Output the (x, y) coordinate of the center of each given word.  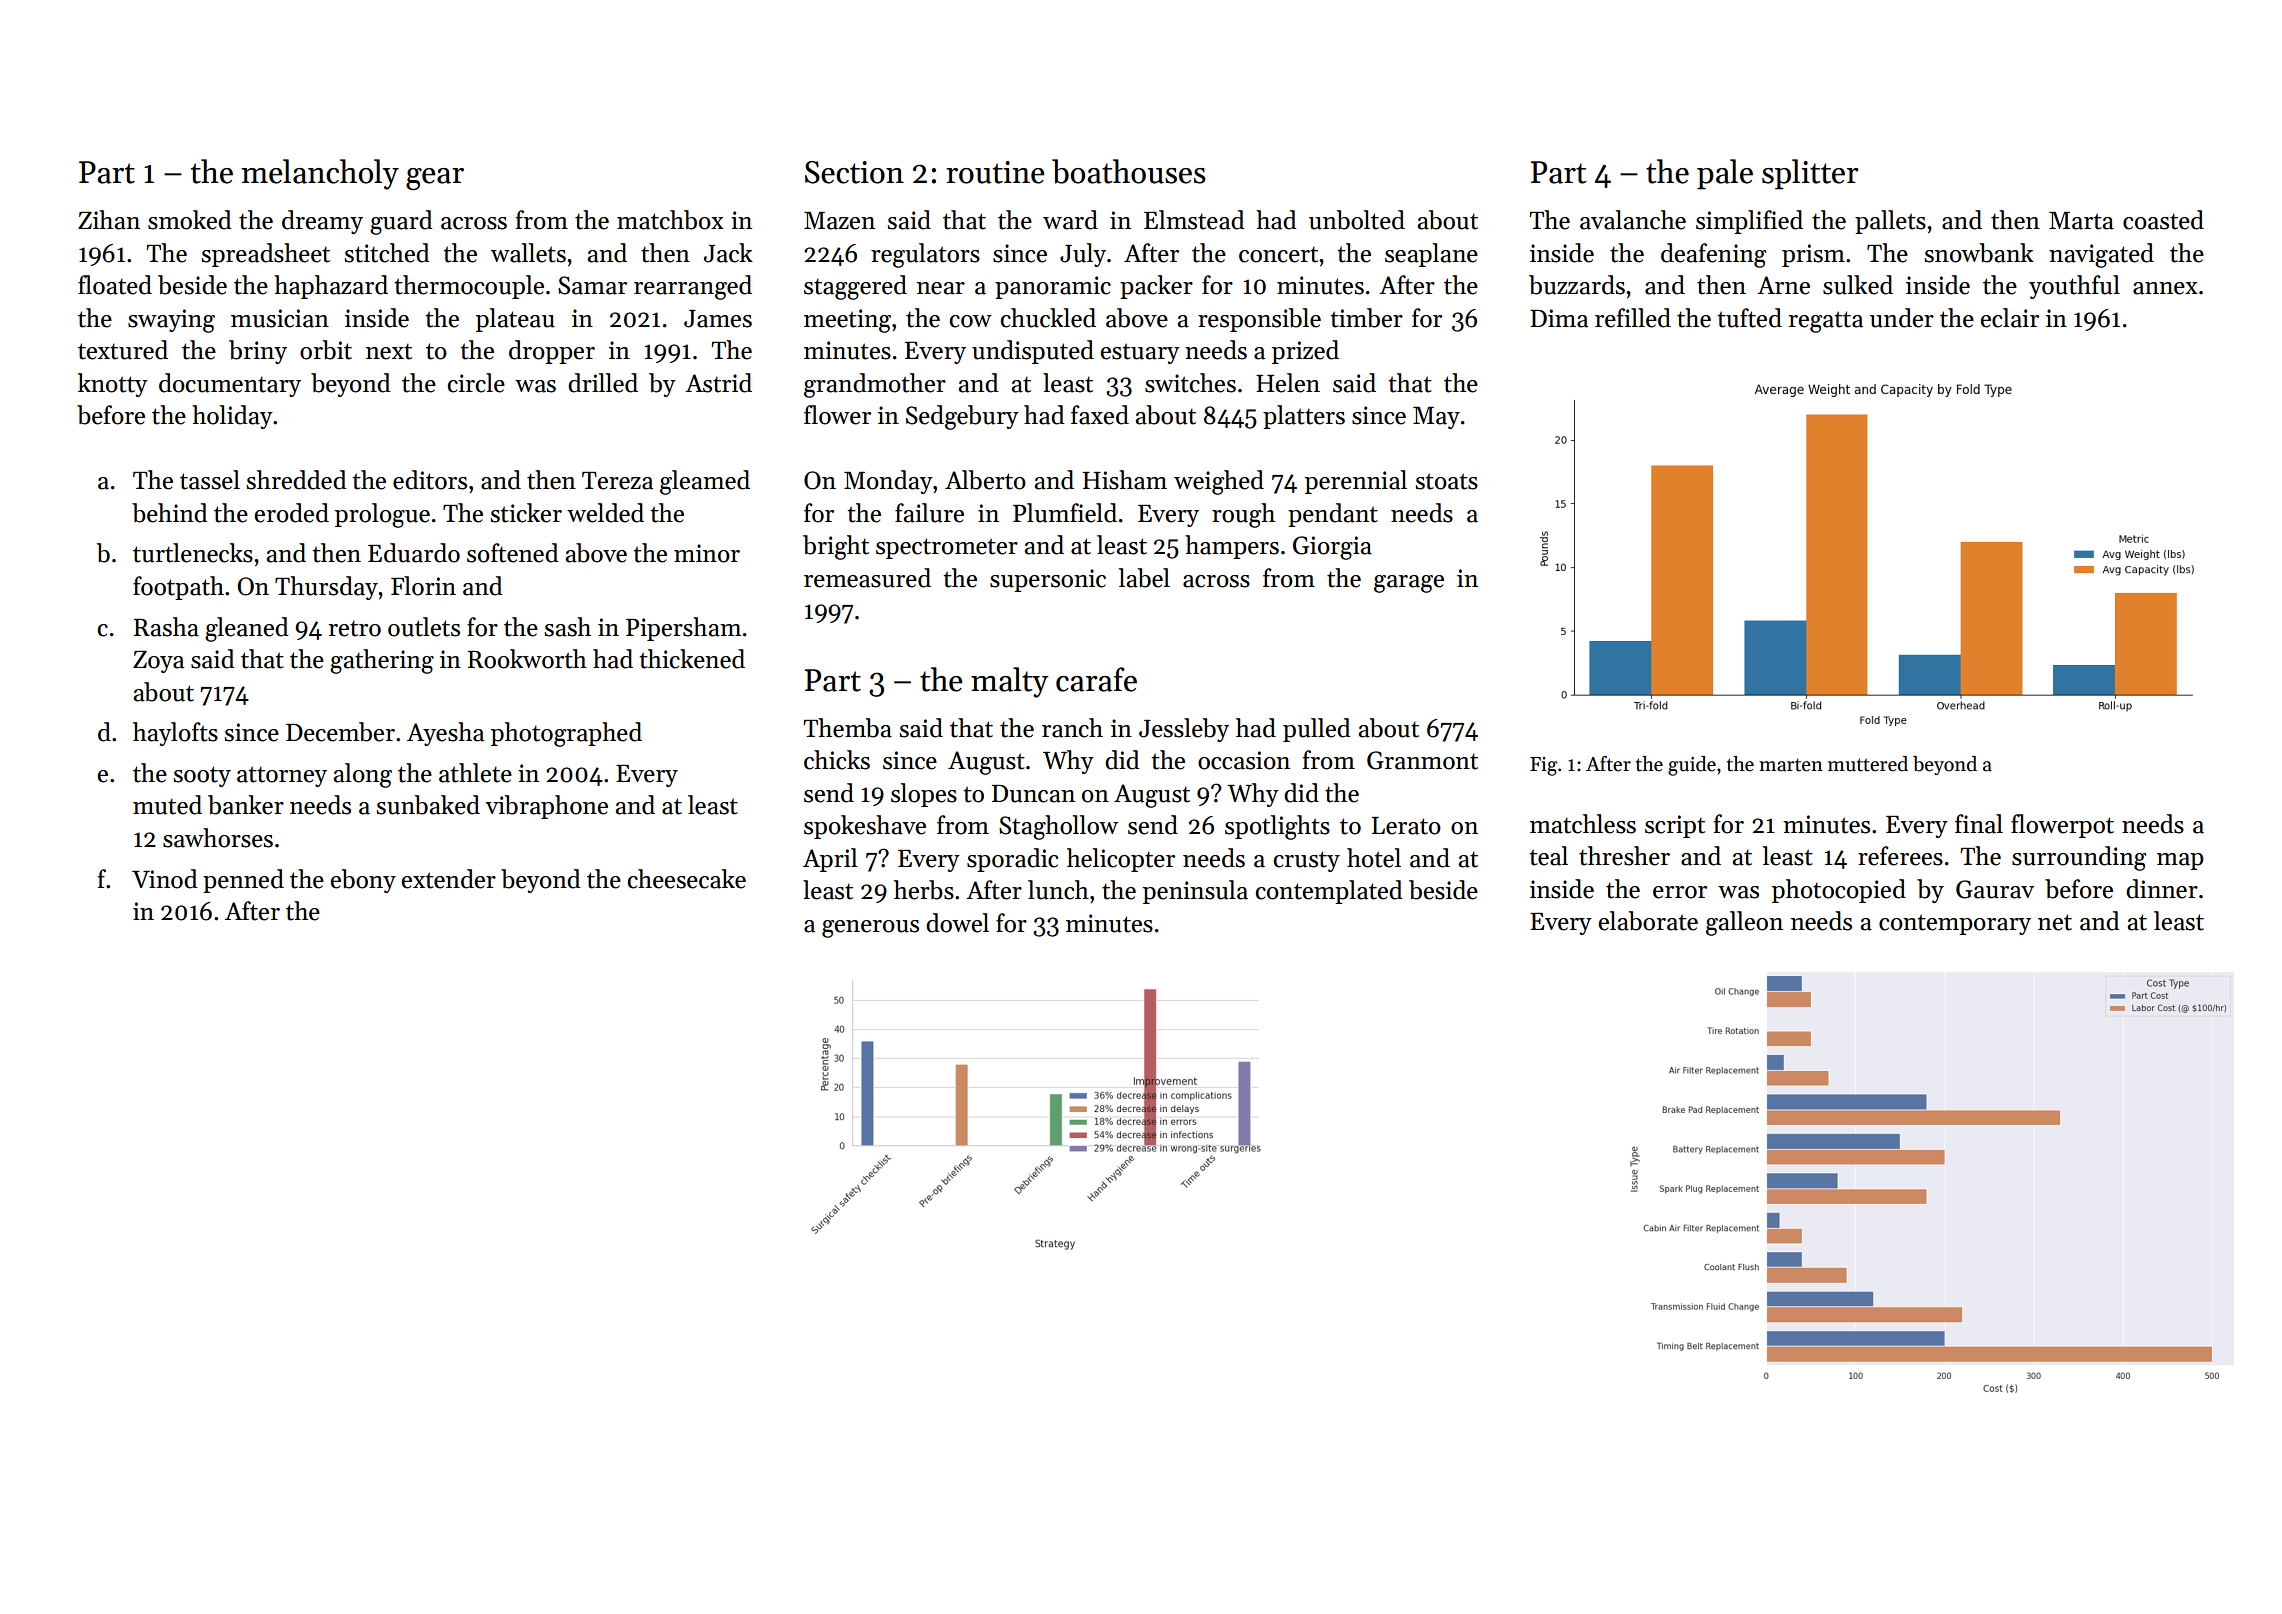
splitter (1810, 174)
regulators (925, 255)
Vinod (165, 879)
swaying (171, 321)
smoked (190, 220)
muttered (1868, 764)
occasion (1244, 760)
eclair (2010, 318)
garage (1409, 584)
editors (430, 480)
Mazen (839, 221)
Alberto (985, 480)
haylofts (175, 734)
